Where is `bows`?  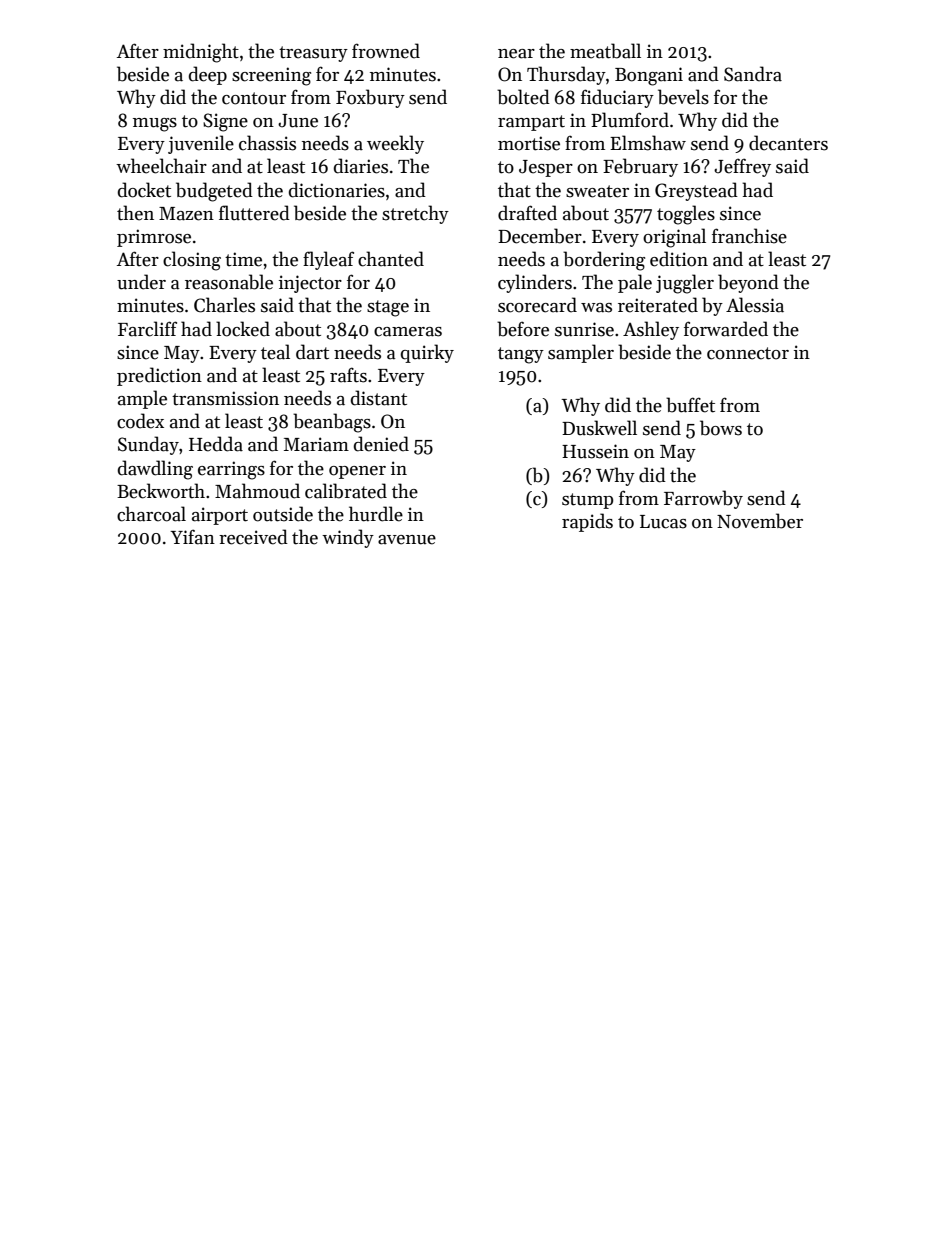 bows is located at coordinates (721, 428).
